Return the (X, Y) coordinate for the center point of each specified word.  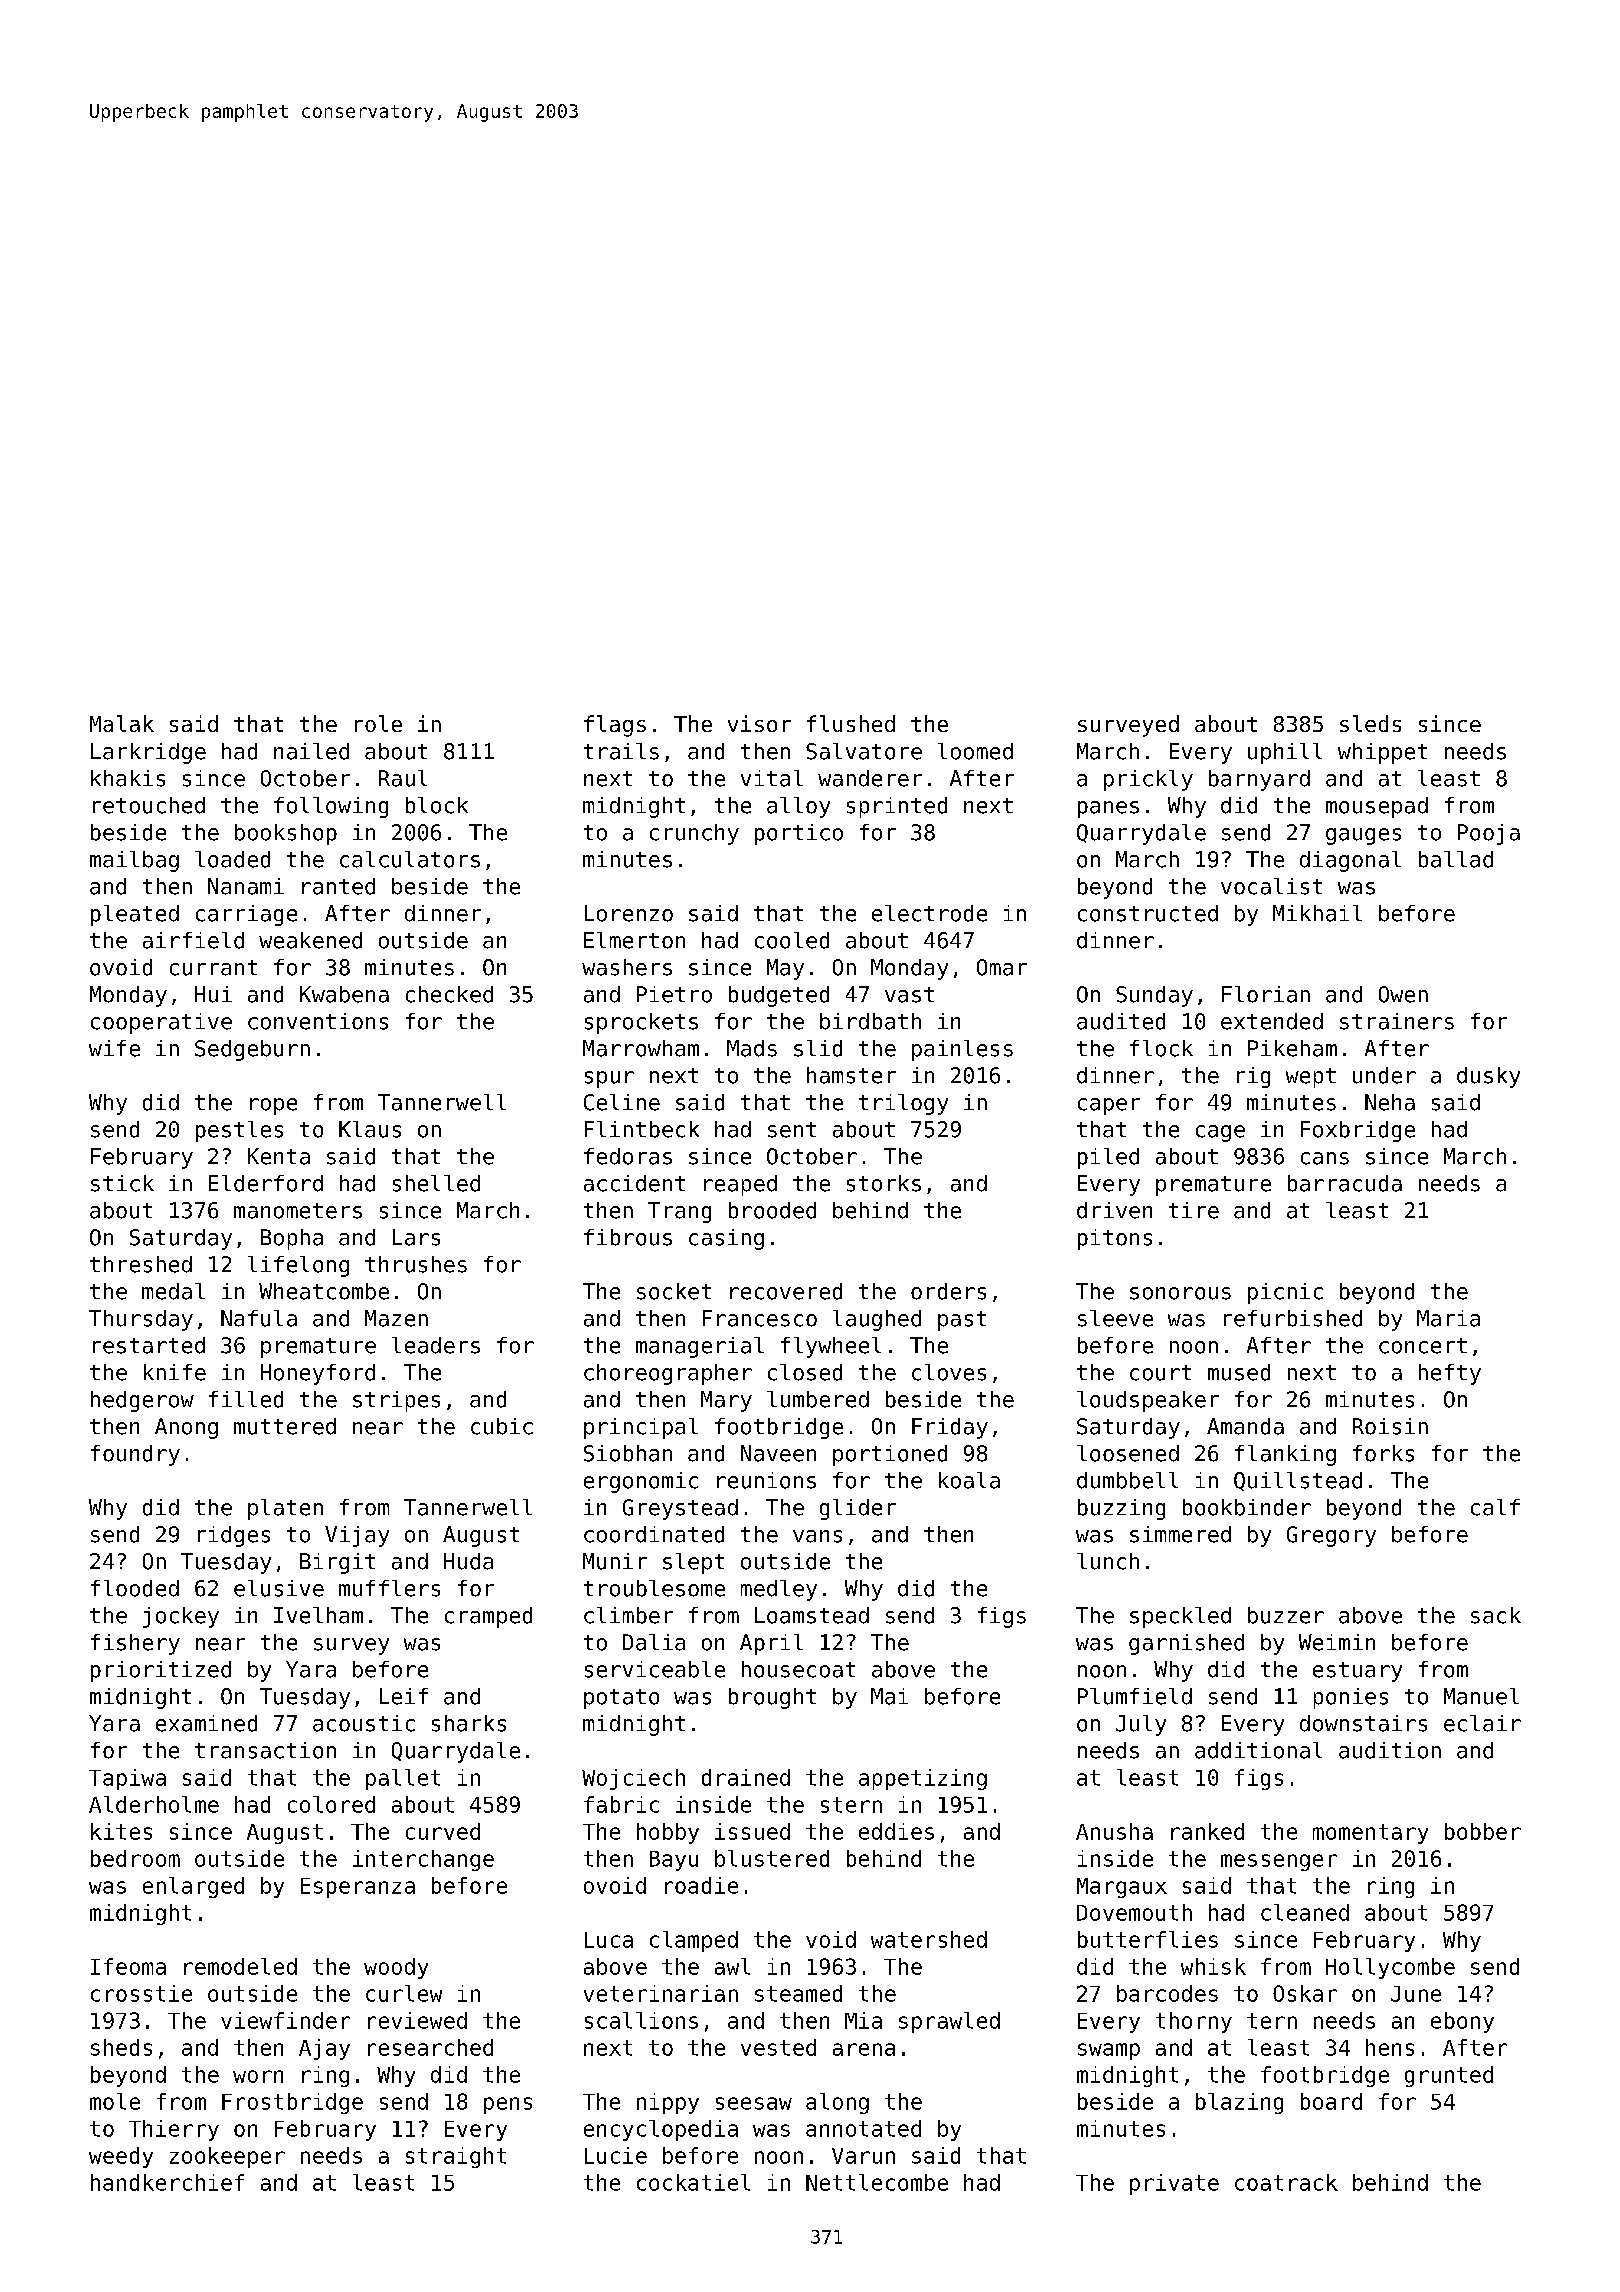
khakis (128, 778)
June (1416, 1994)
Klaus (370, 1129)
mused (1239, 1372)
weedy (121, 2157)
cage (1220, 1133)
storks (884, 1183)
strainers (1397, 1021)
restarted (149, 1345)
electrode (929, 913)
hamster (851, 1075)
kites (121, 1831)
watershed (929, 1939)
